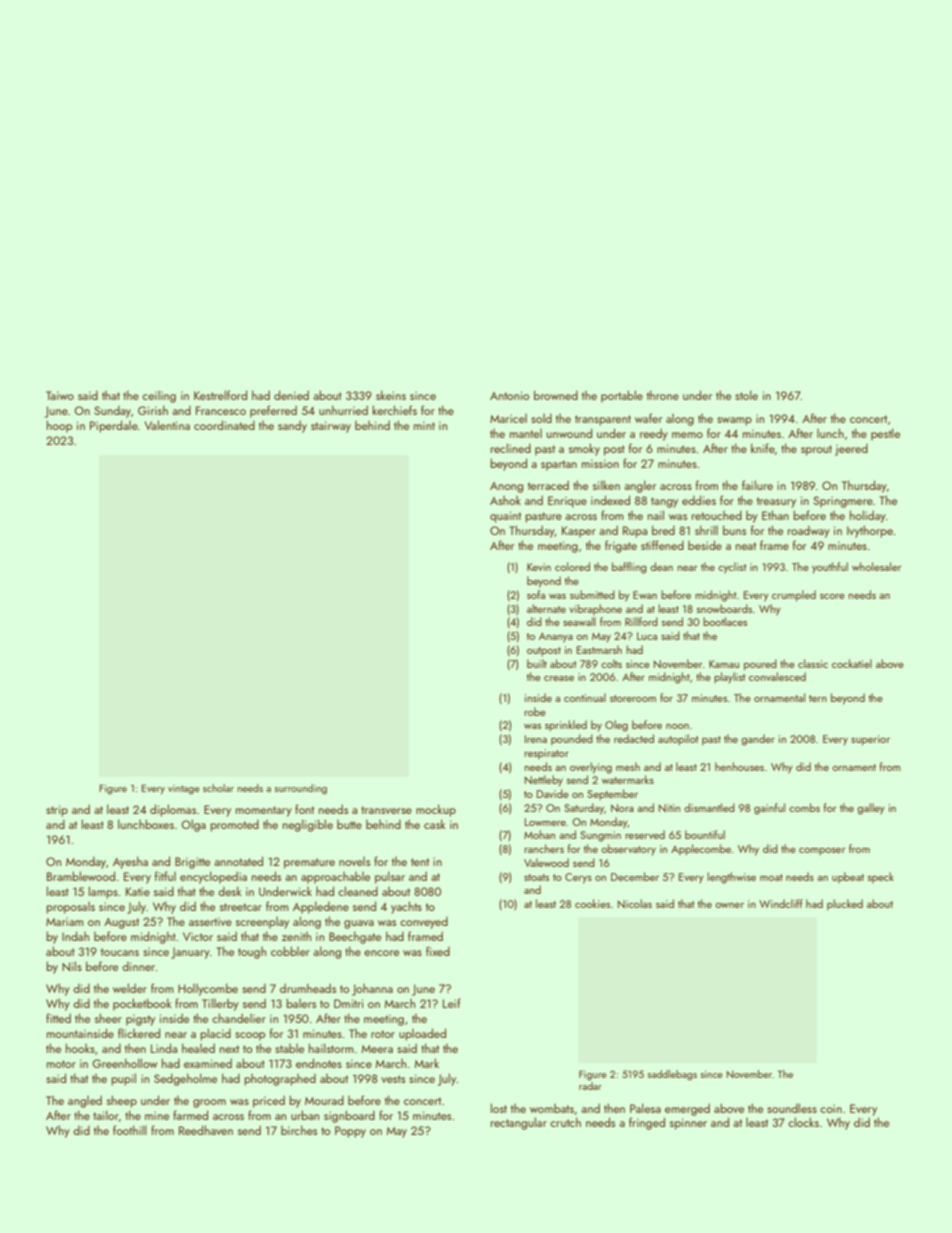 This page has height=1233, width=952. I want to click on hoop, so click(59, 426).
